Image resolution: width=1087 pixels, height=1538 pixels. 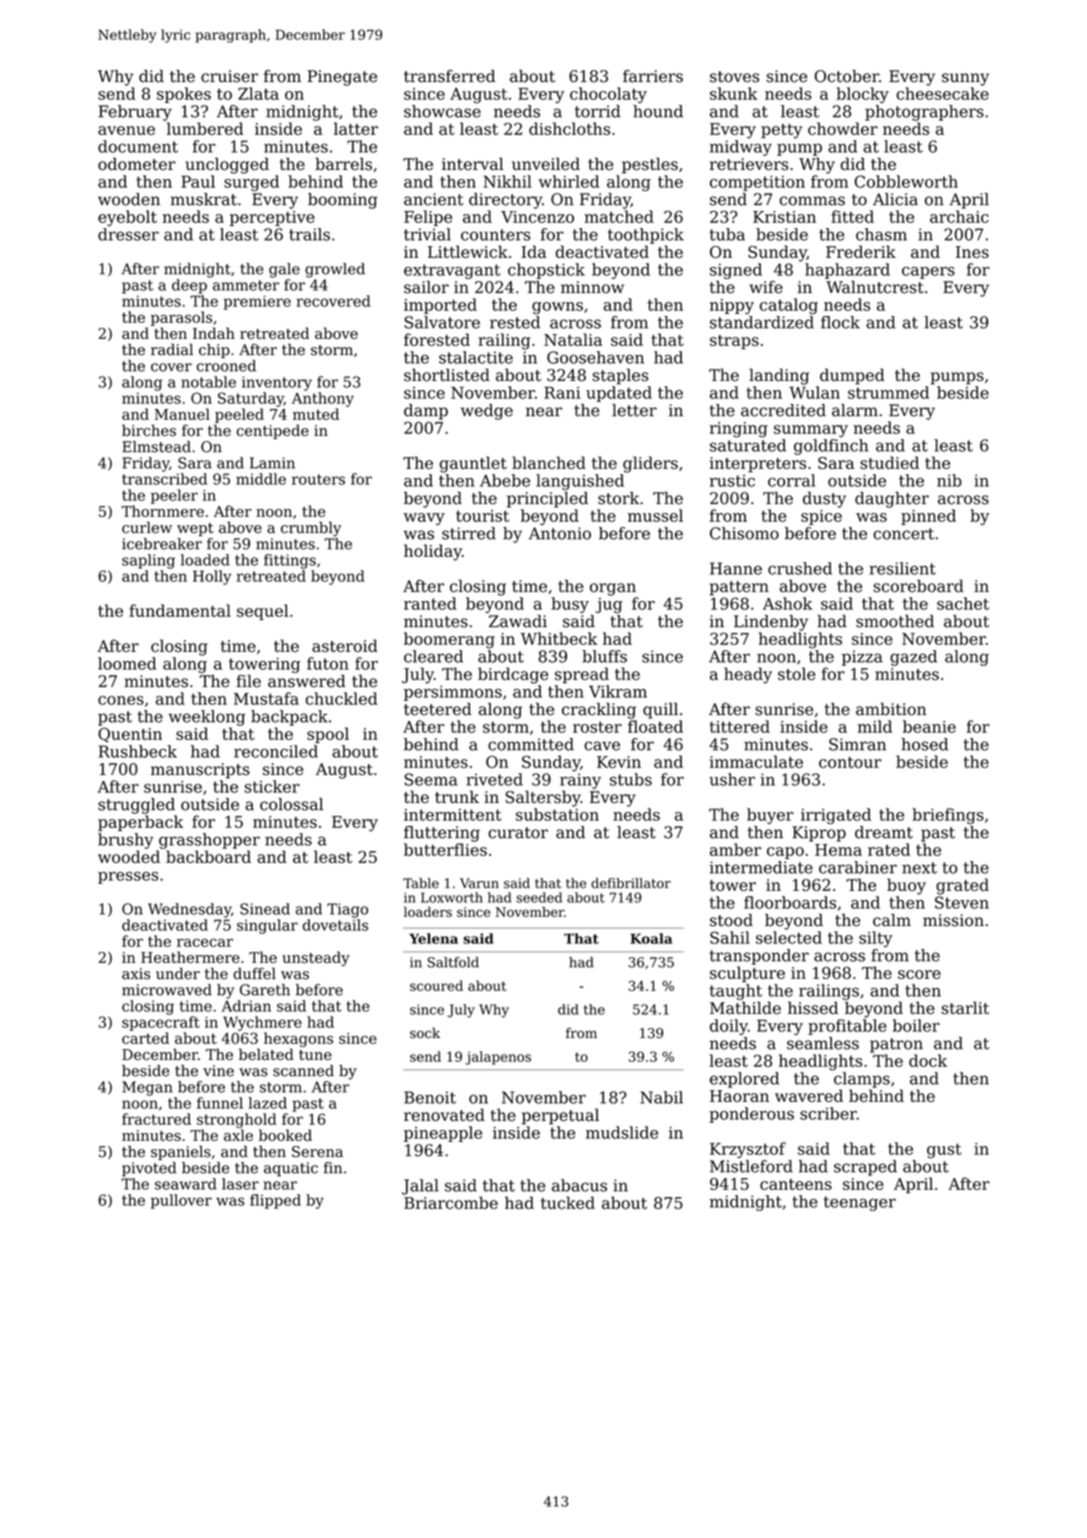 What do you see at coordinates (962, 902) in the screenshot?
I see `Steven` at bounding box center [962, 902].
